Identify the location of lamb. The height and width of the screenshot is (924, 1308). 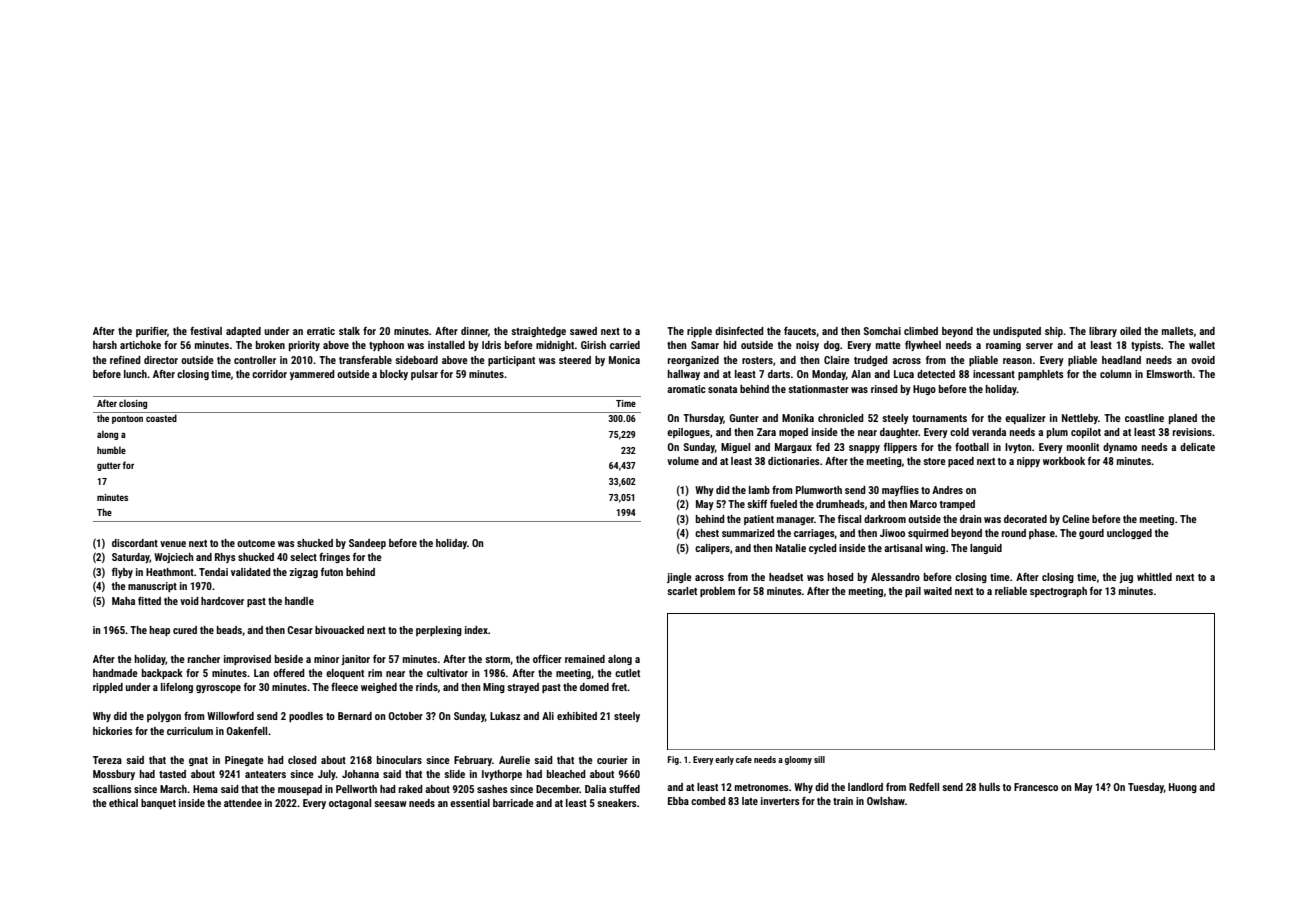
(759, 490).
